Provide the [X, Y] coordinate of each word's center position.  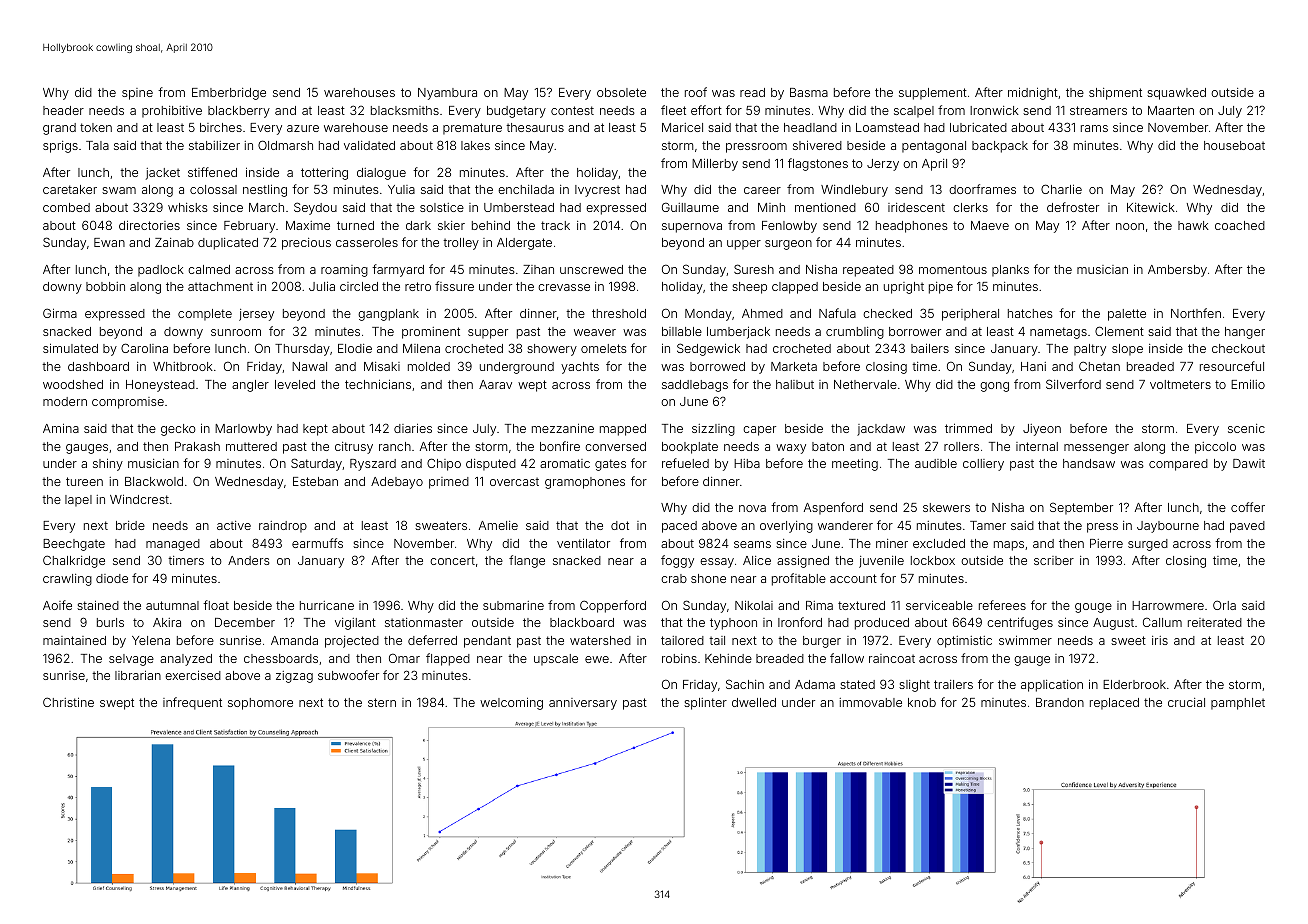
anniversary [583, 704]
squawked [1176, 94]
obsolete [621, 92]
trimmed [968, 428]
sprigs [60, 147]
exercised [193, 675]
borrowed [717, 366]
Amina [61, 428]
